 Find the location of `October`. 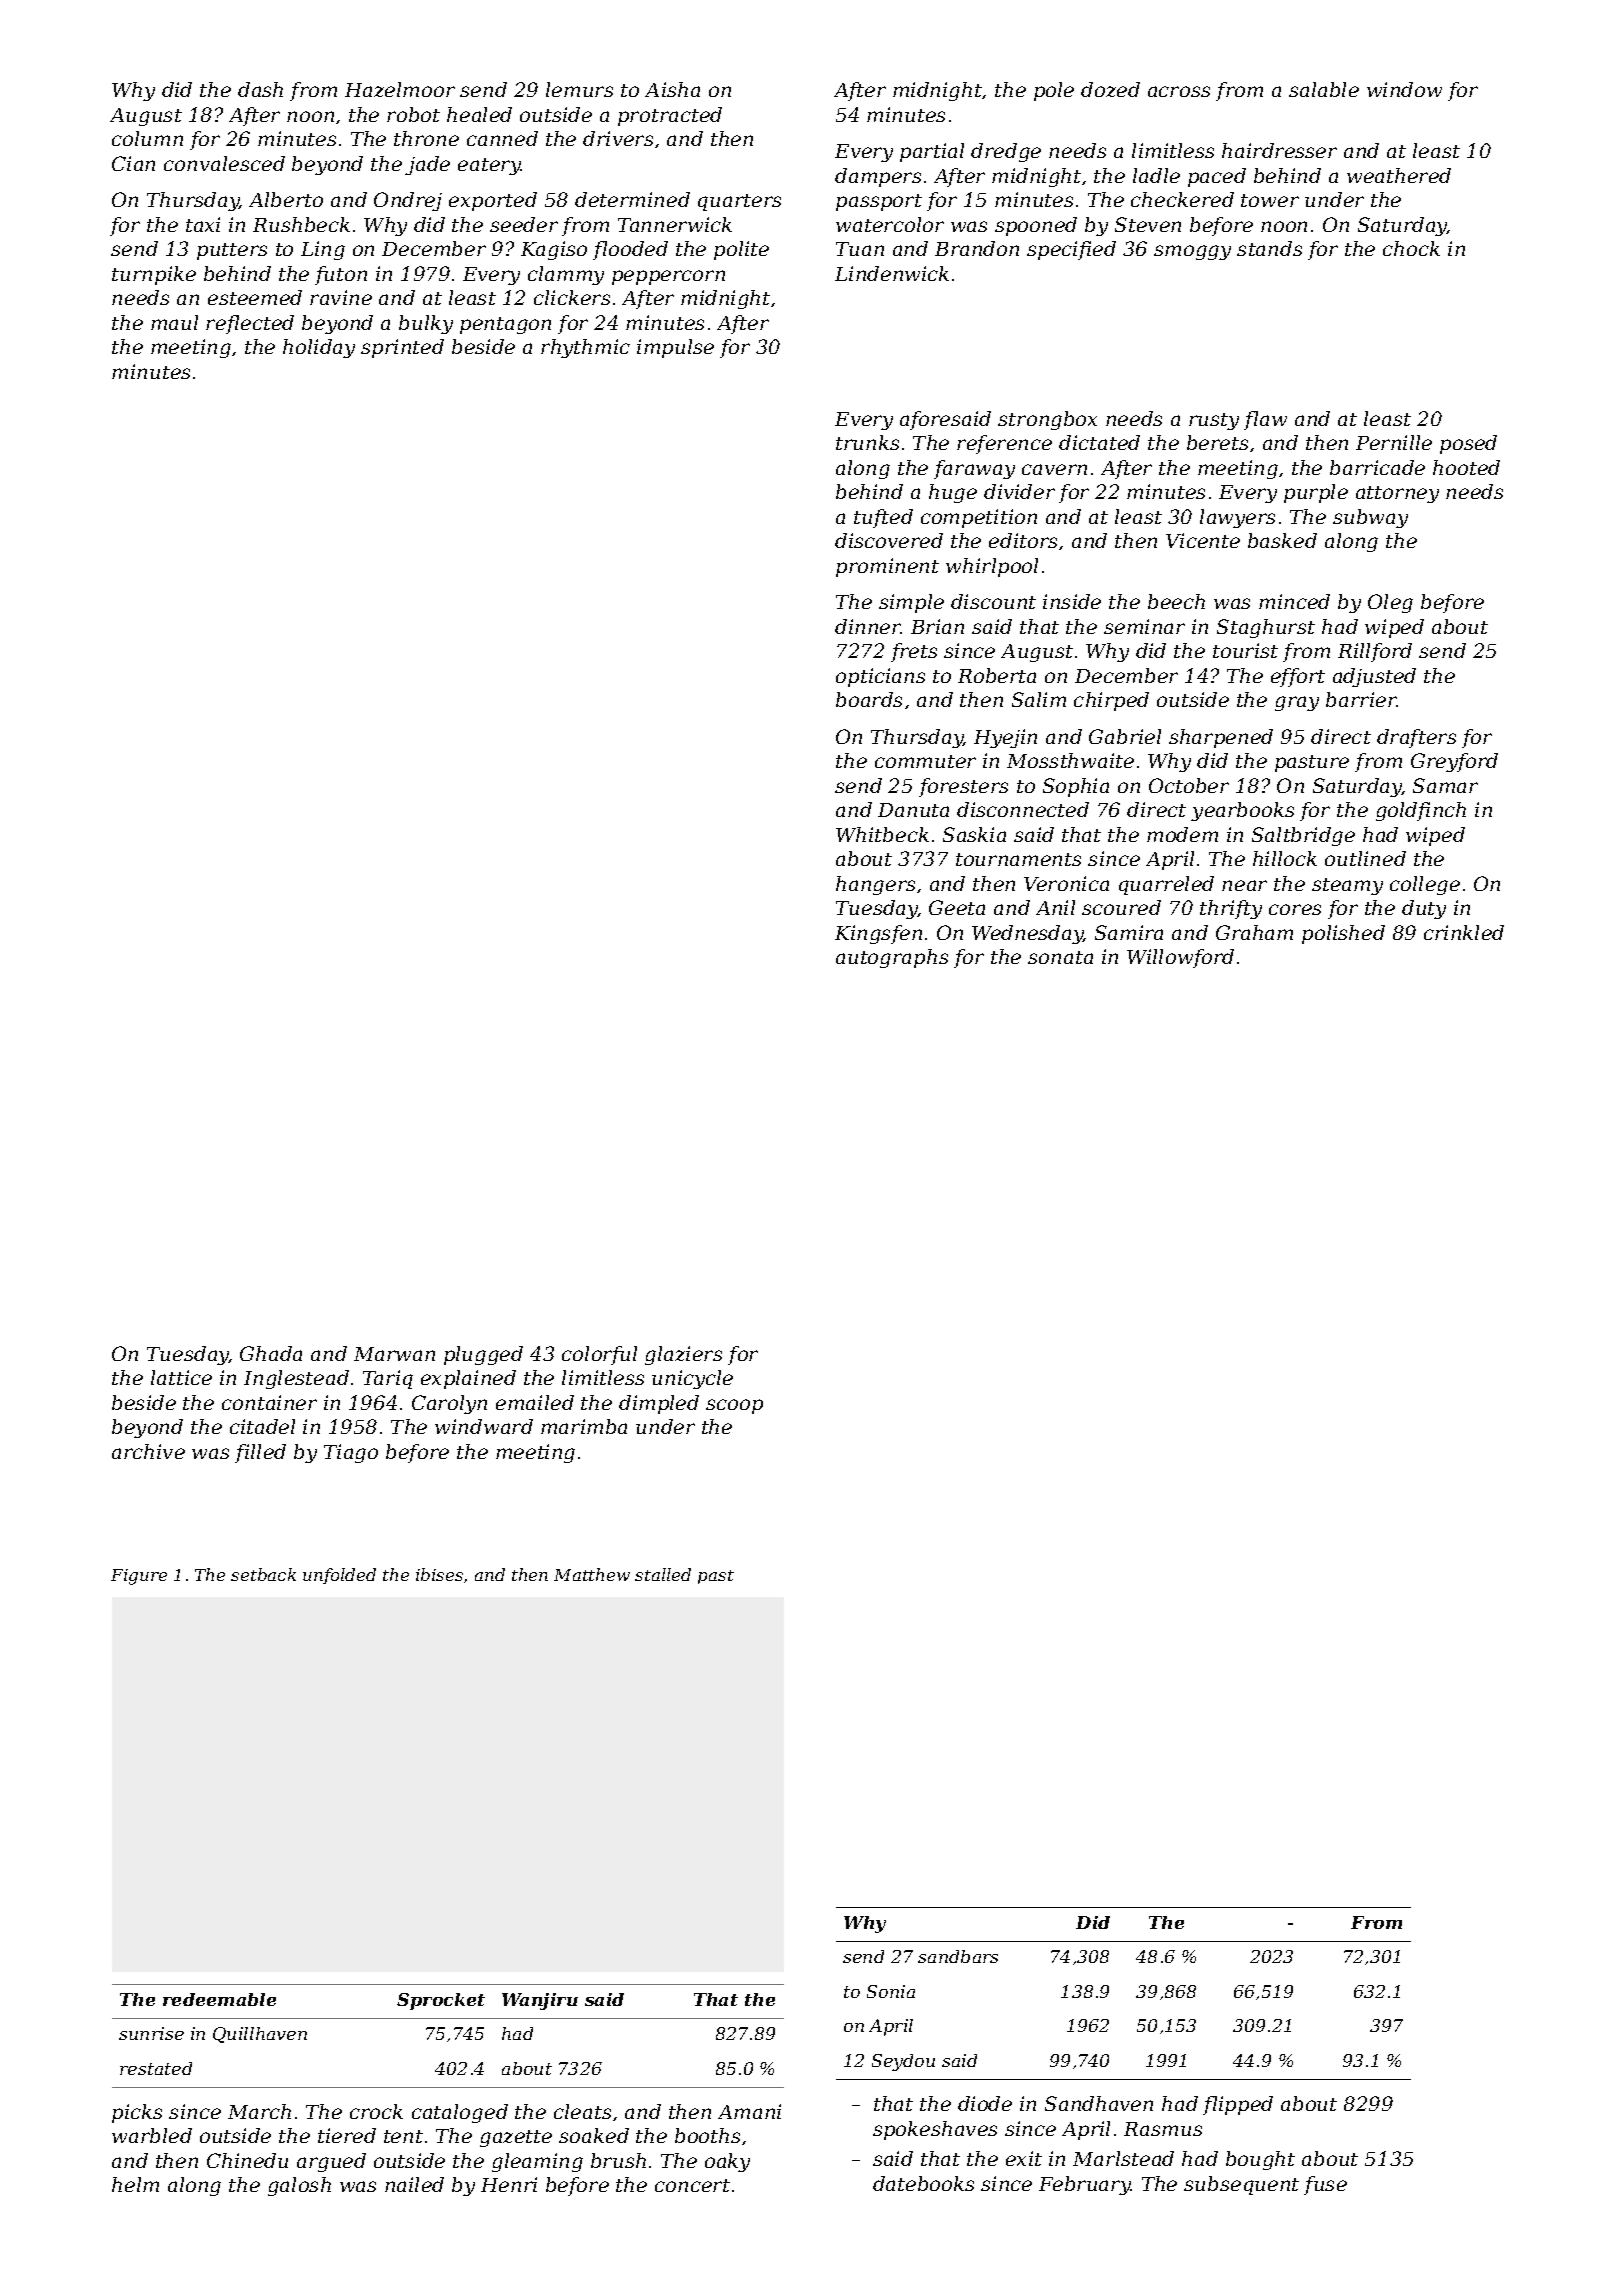

October is located at coordinates (1189, 785).
